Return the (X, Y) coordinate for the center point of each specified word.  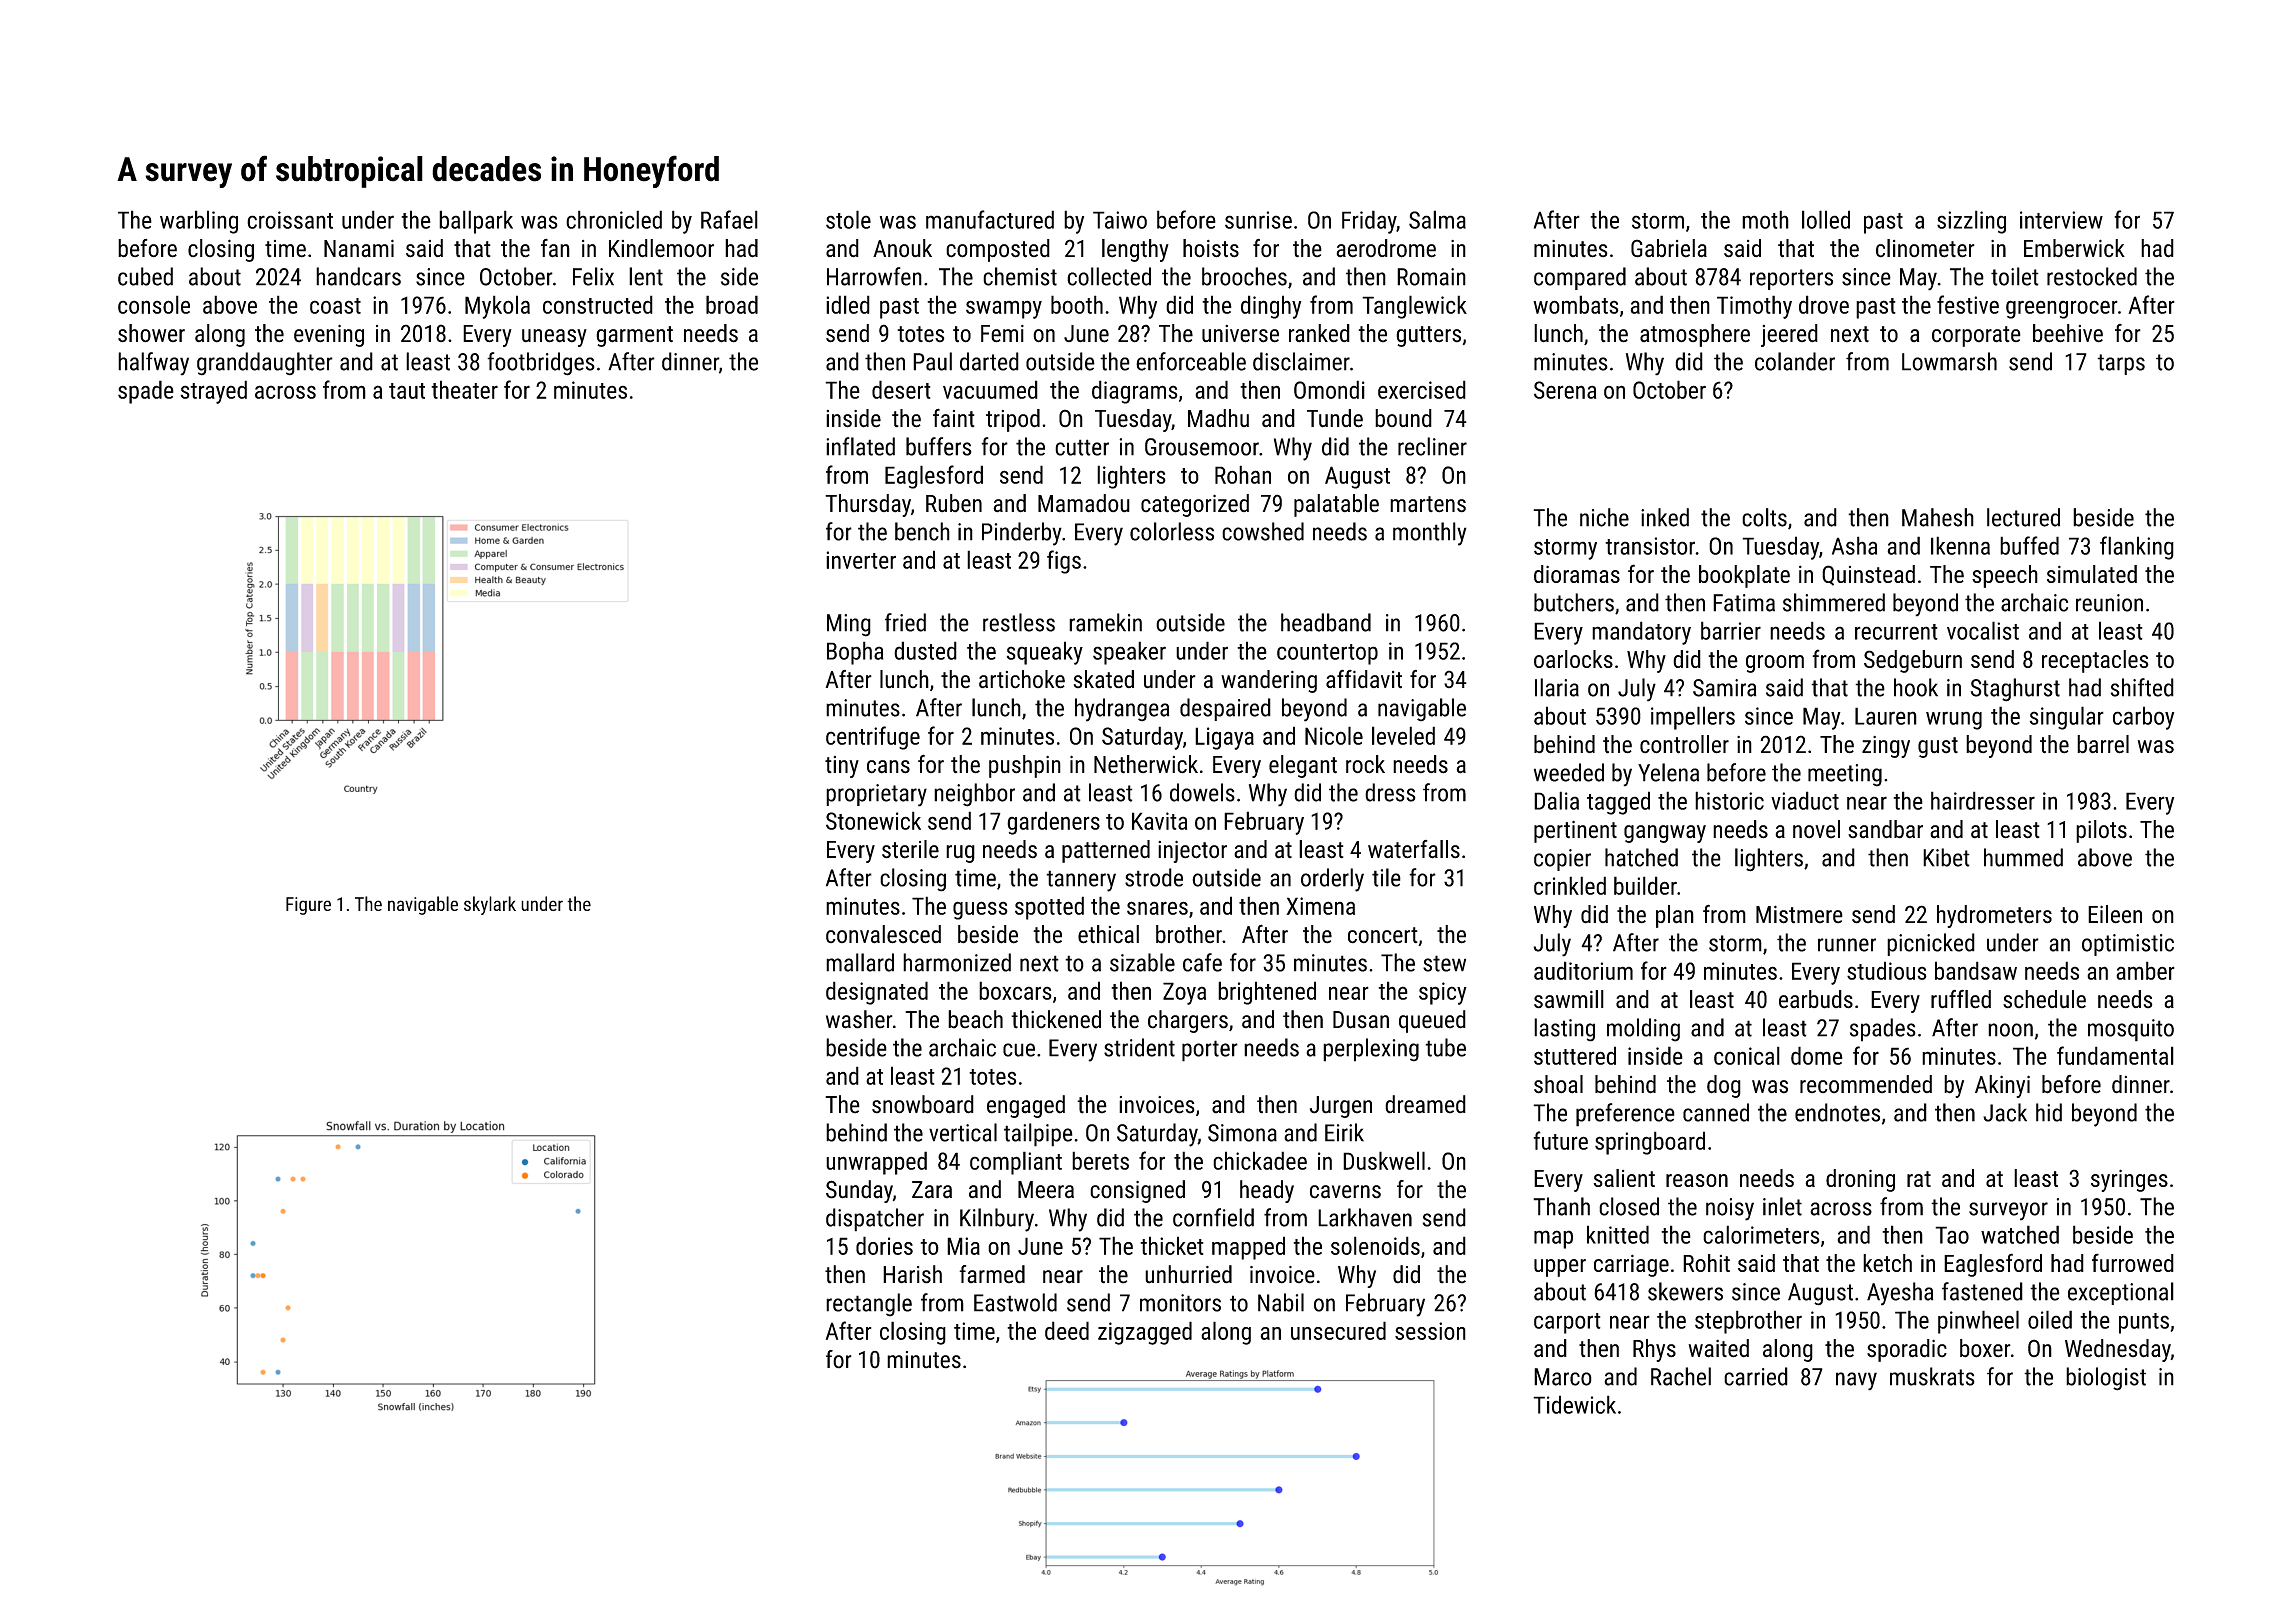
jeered (1789, 335)
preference (1625, 1115)
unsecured (1338, 1330)
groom (1775, 664)
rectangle (869, 1305)
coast (335, 306)
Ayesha (1900, 1294)
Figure (308, 906)
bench (922, 531)
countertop (1327, 654)
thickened (1056, 1019)
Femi (1002, 334)
